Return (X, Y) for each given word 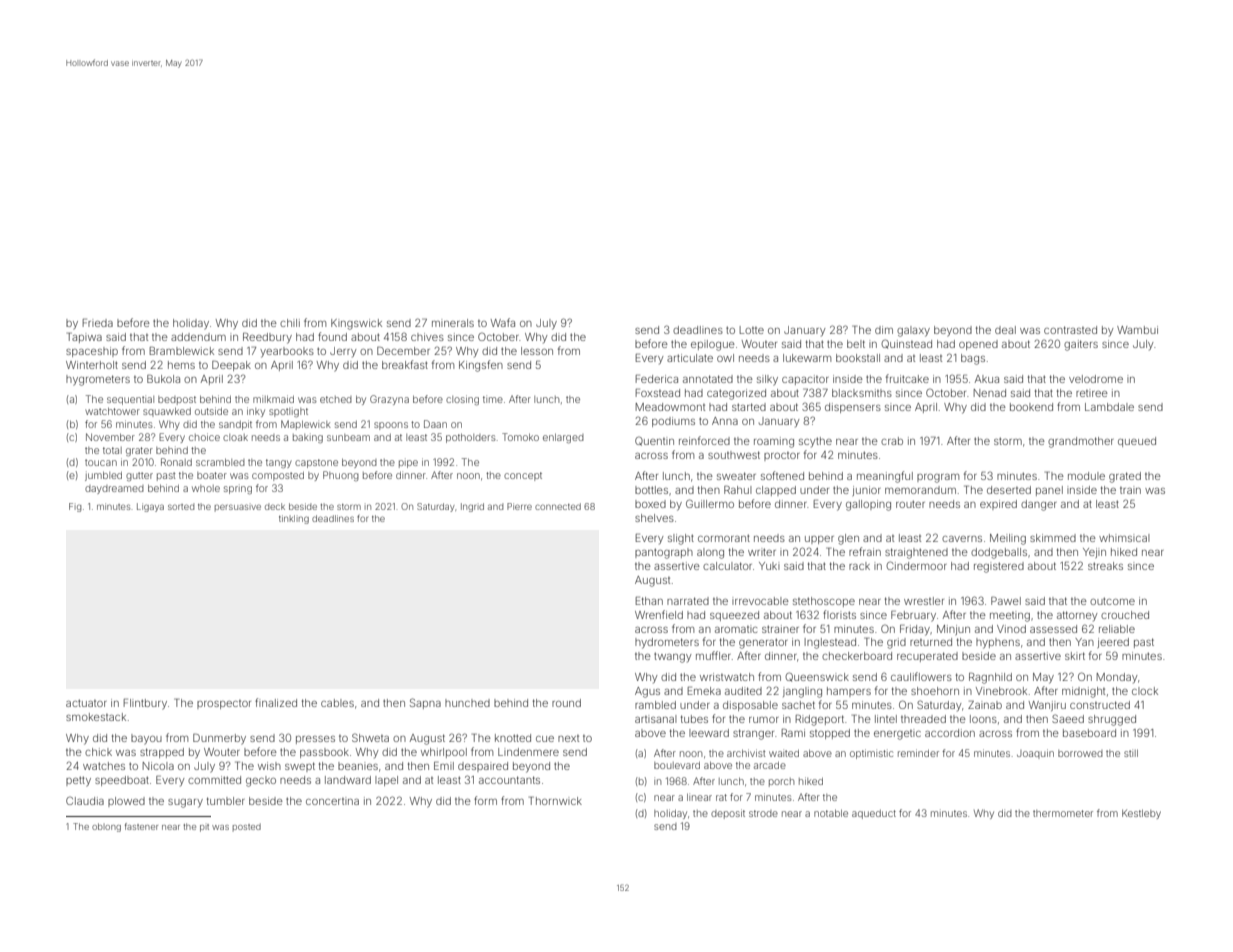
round (566, 703)
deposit (728, 814)
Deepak (231, 365)
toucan (101, 462)
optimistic (871, 754)
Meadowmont (670, 407)
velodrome (1096, 379)
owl (725, 358)
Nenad (990, 393)
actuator (86, 703)
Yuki (769, 566)
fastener (141, 826)
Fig (75, 507)
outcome (1112, 601)
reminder (918, 753)
